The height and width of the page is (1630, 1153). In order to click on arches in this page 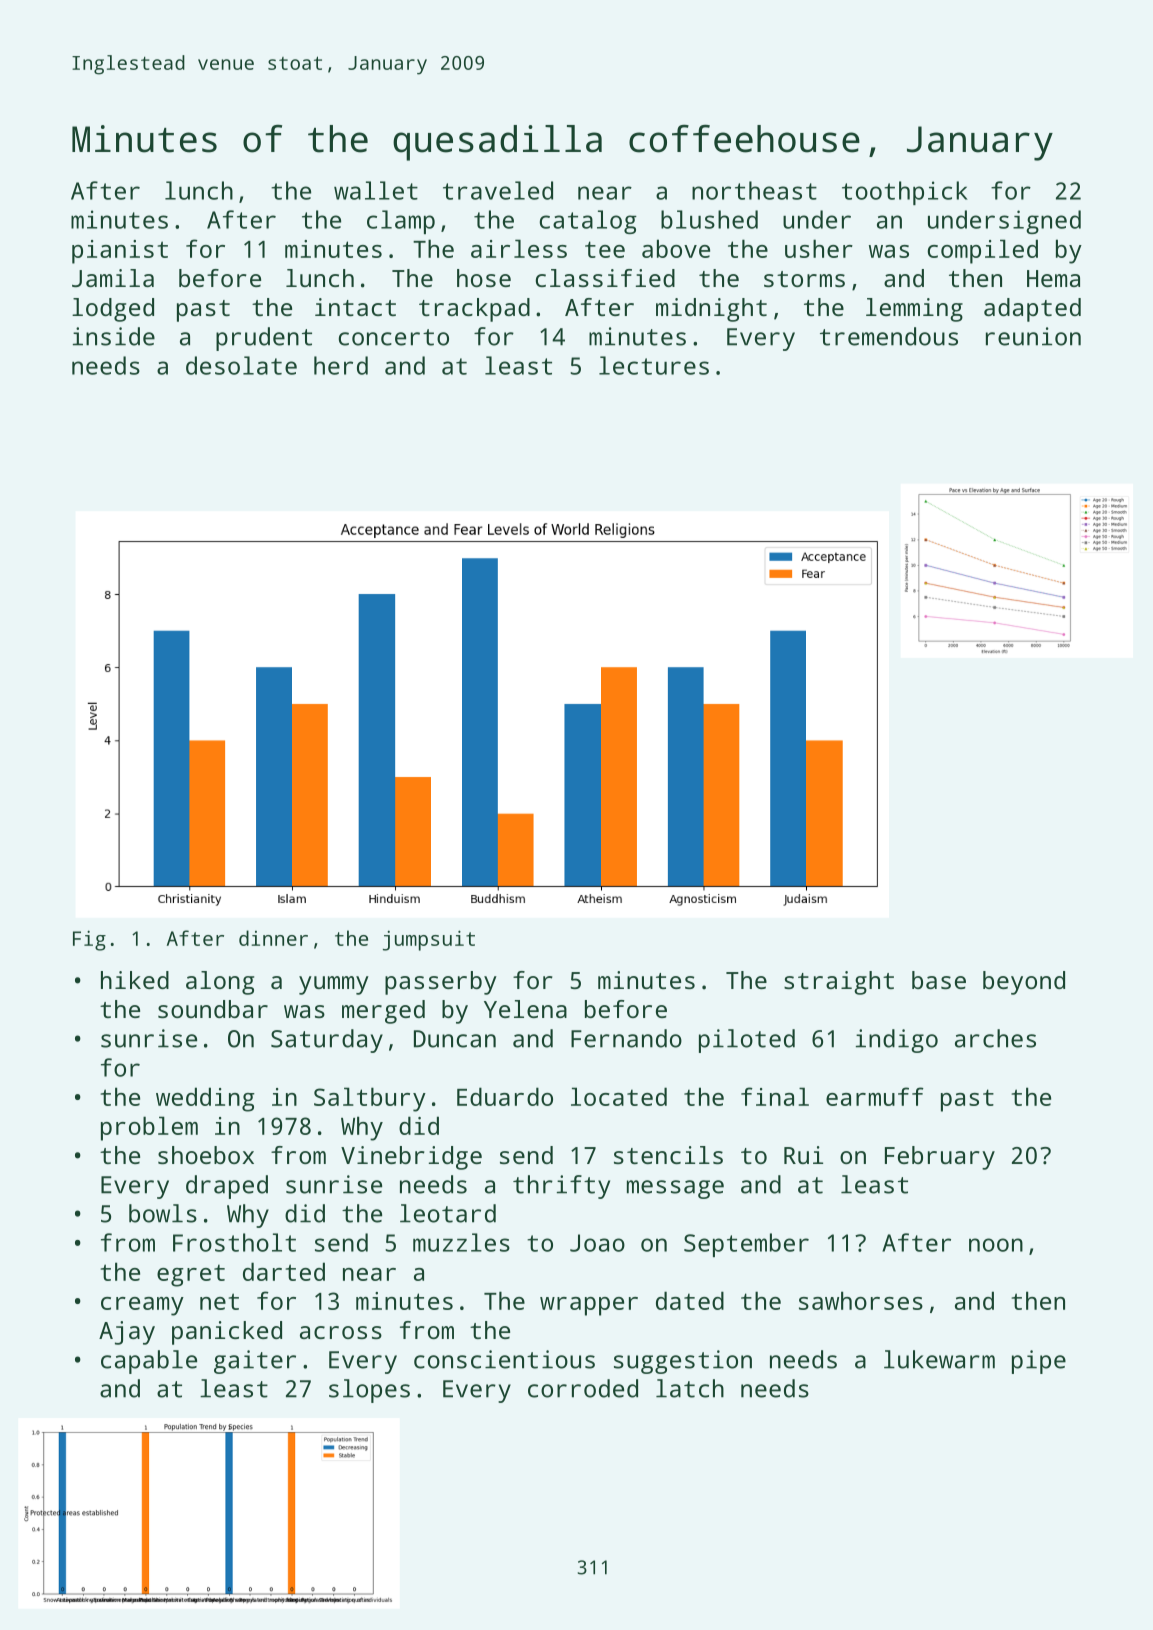, I will do `click(995, 1038)`.
